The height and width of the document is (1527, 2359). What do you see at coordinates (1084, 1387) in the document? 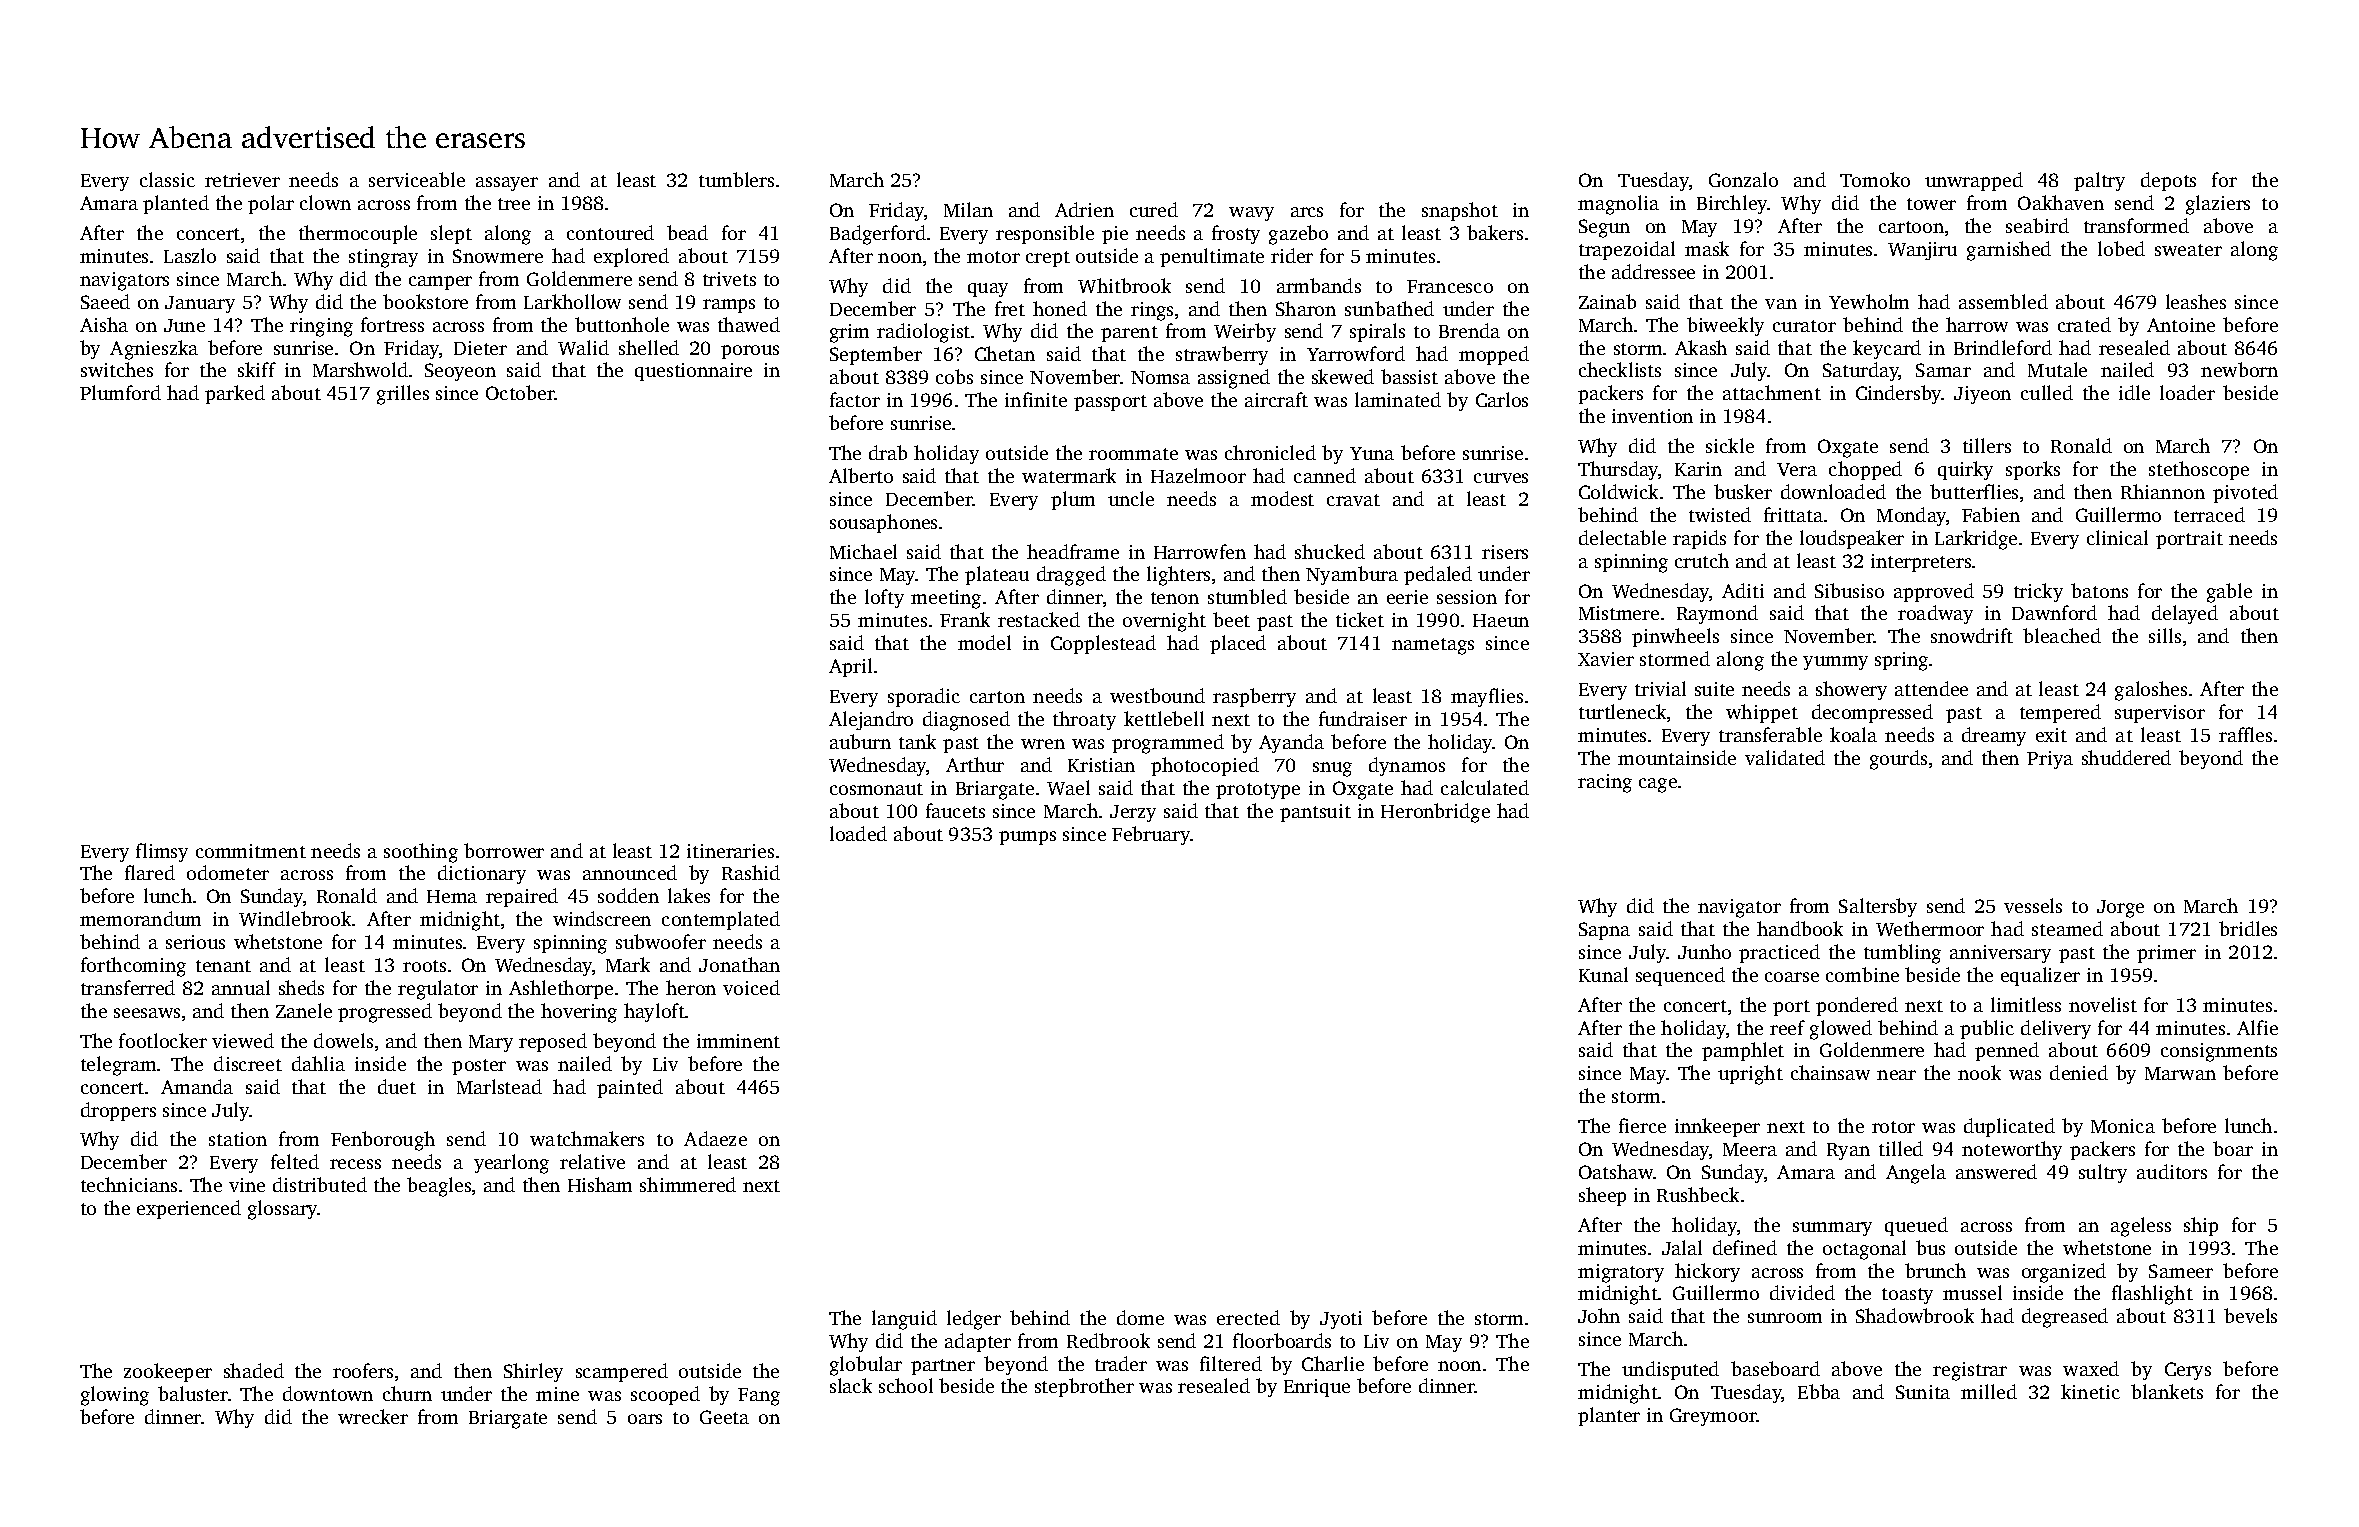
I see `stepbrother` at bounding box center [1084, 1387].
